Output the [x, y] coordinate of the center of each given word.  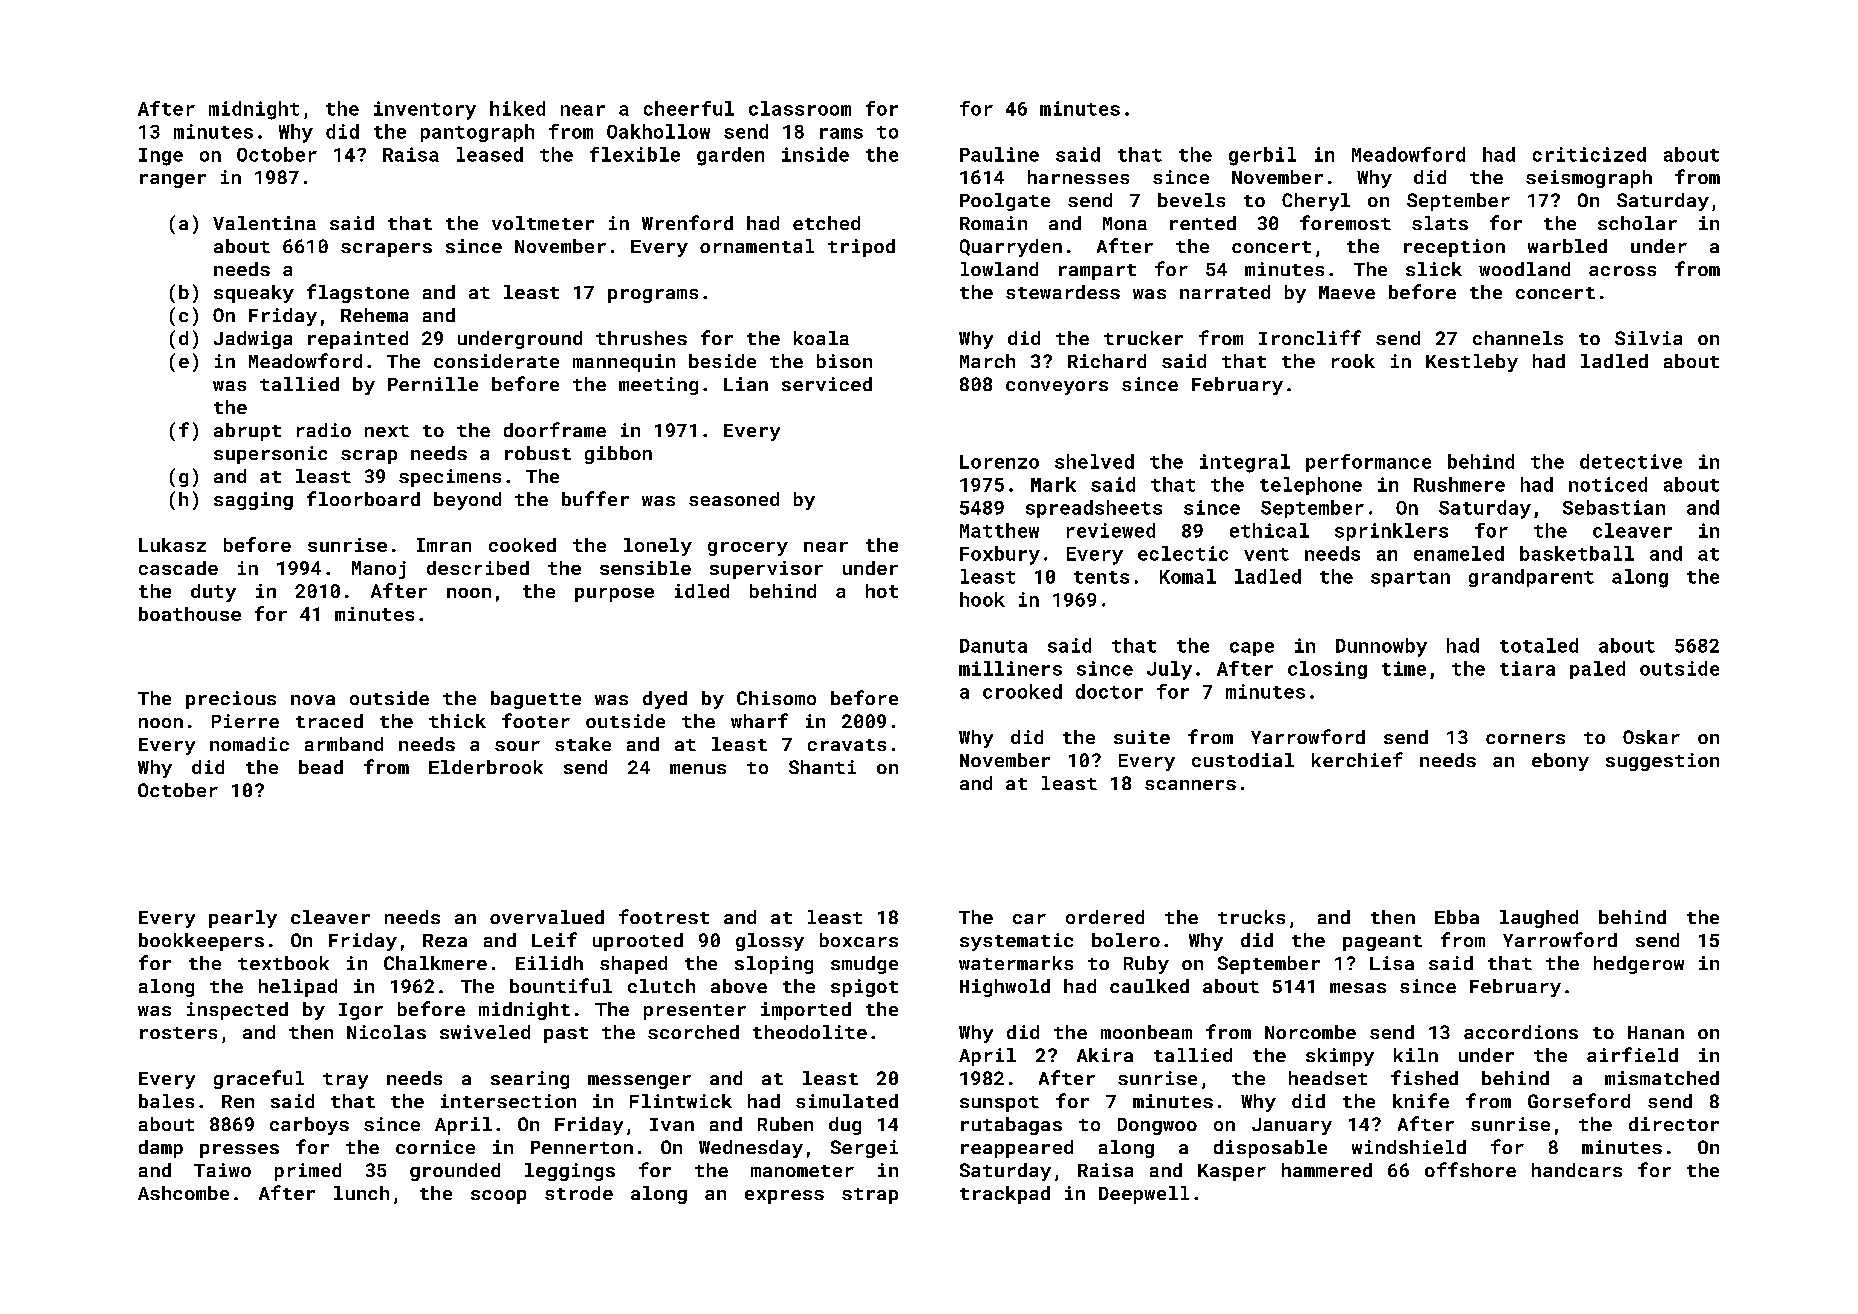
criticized [1589, 154]
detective [1631, 461]
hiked [517, 108]
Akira [1105, 1055]
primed [308, 1172]
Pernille [433, 384]
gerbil [1262, 156]
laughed [1539, 919]
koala [821, 338]
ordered [1105, 917]
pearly [243, 919]
